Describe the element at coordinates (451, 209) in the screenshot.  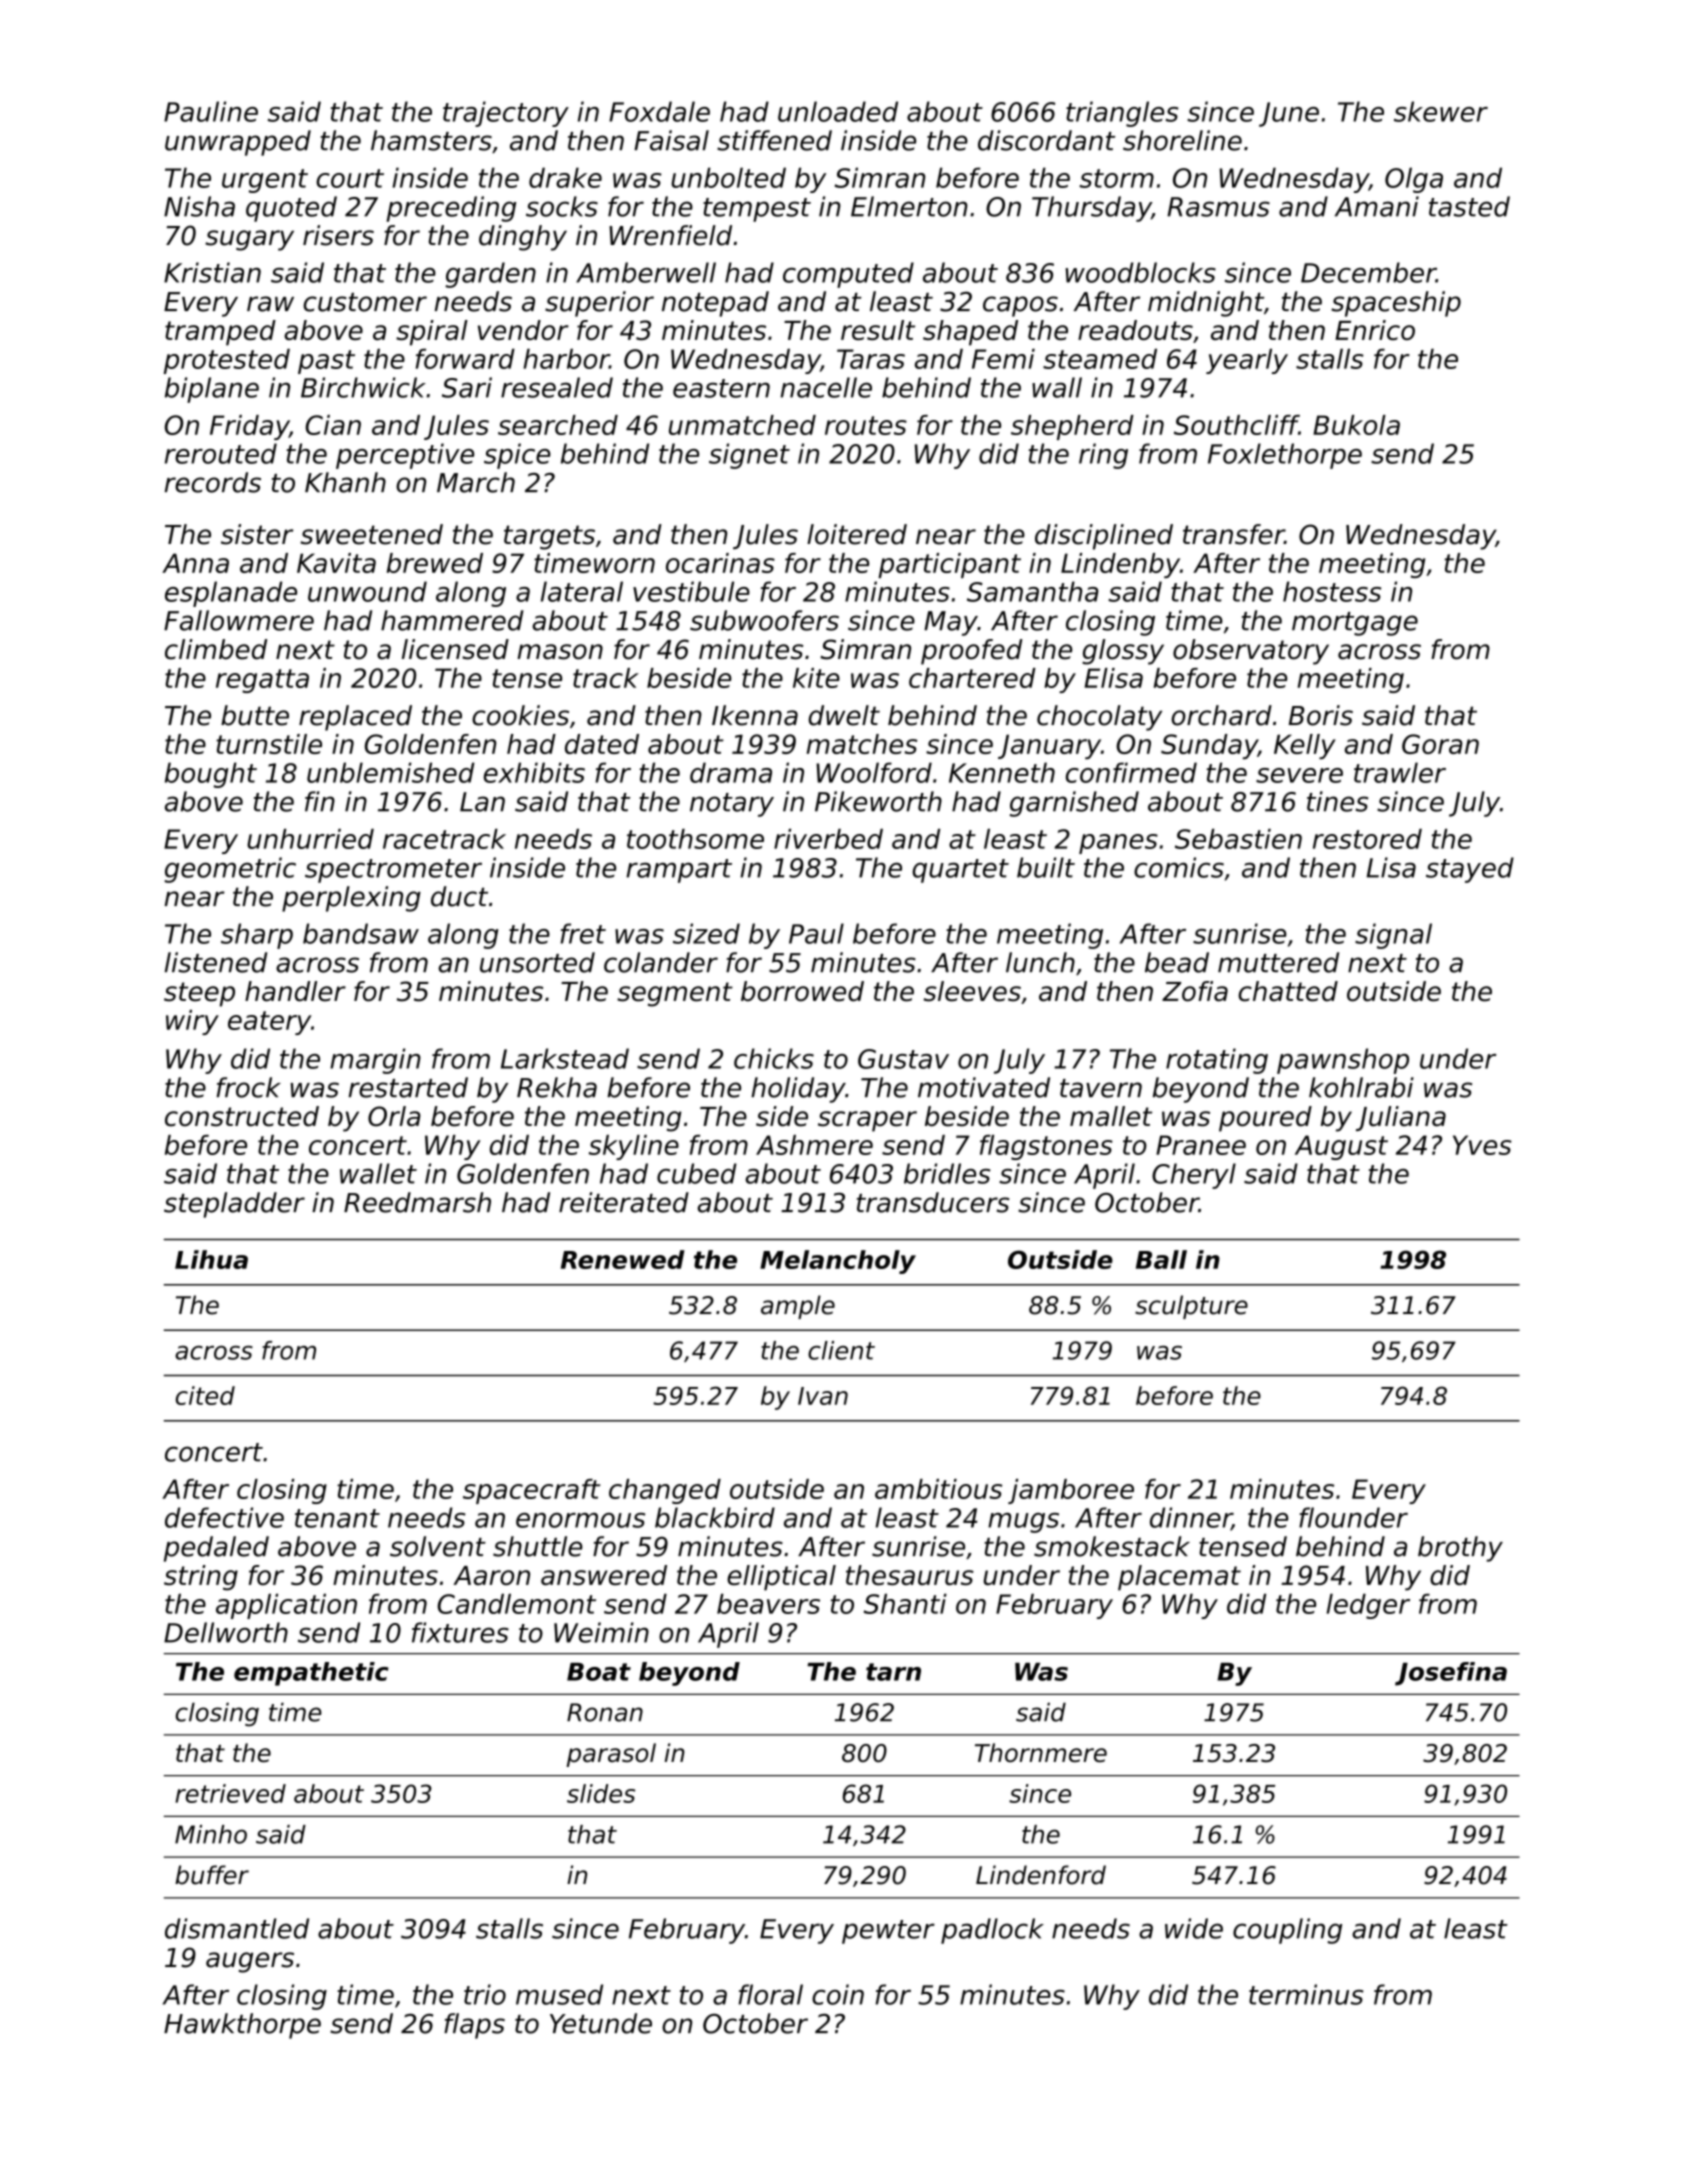
I see `preceding` at that location.
